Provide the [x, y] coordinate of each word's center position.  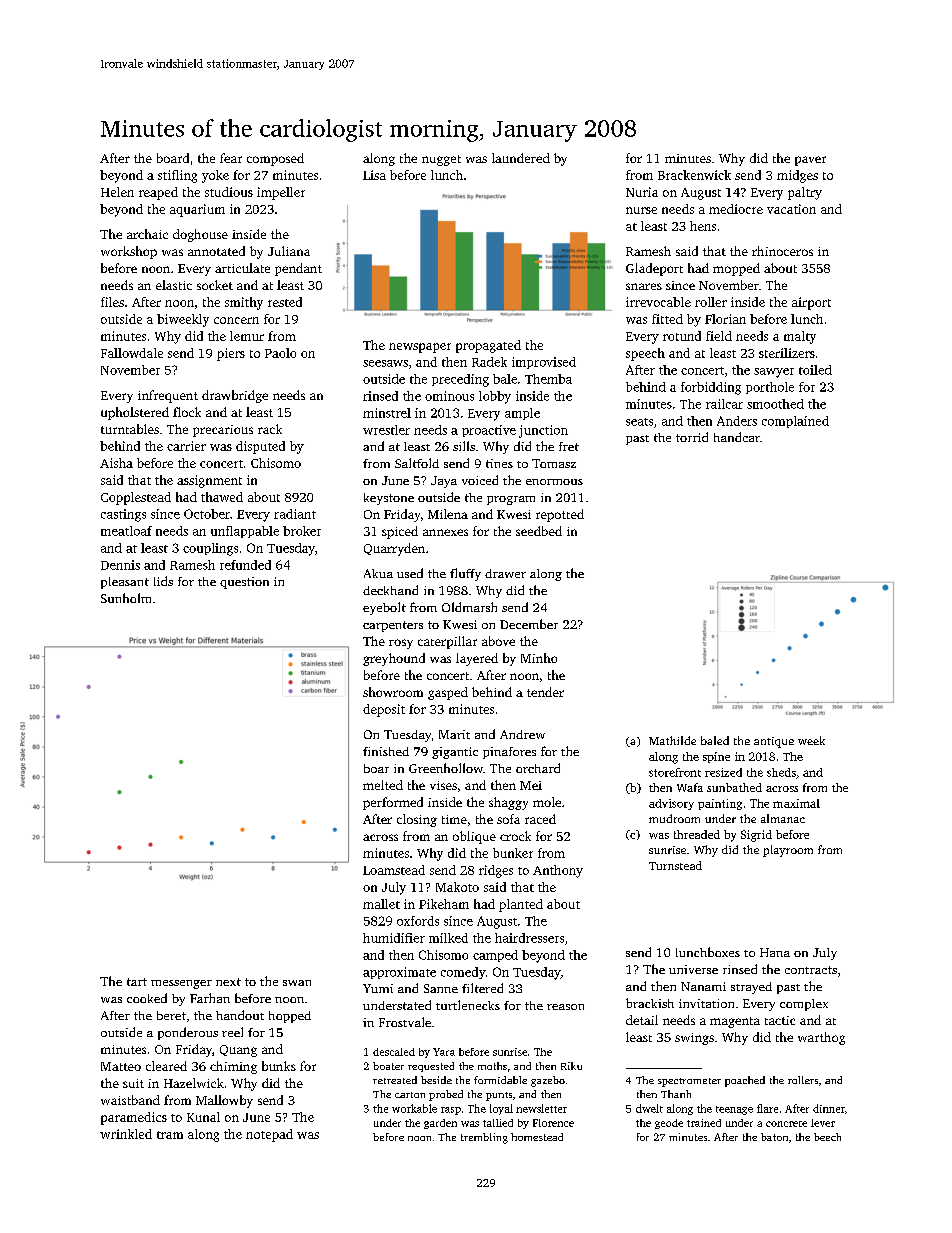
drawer [505, 573]
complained [795, 422]
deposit [384, 710]
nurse [641, 210]
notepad [269, 1135]
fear [231, 158]
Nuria [642, 192]
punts [499, 1096]
